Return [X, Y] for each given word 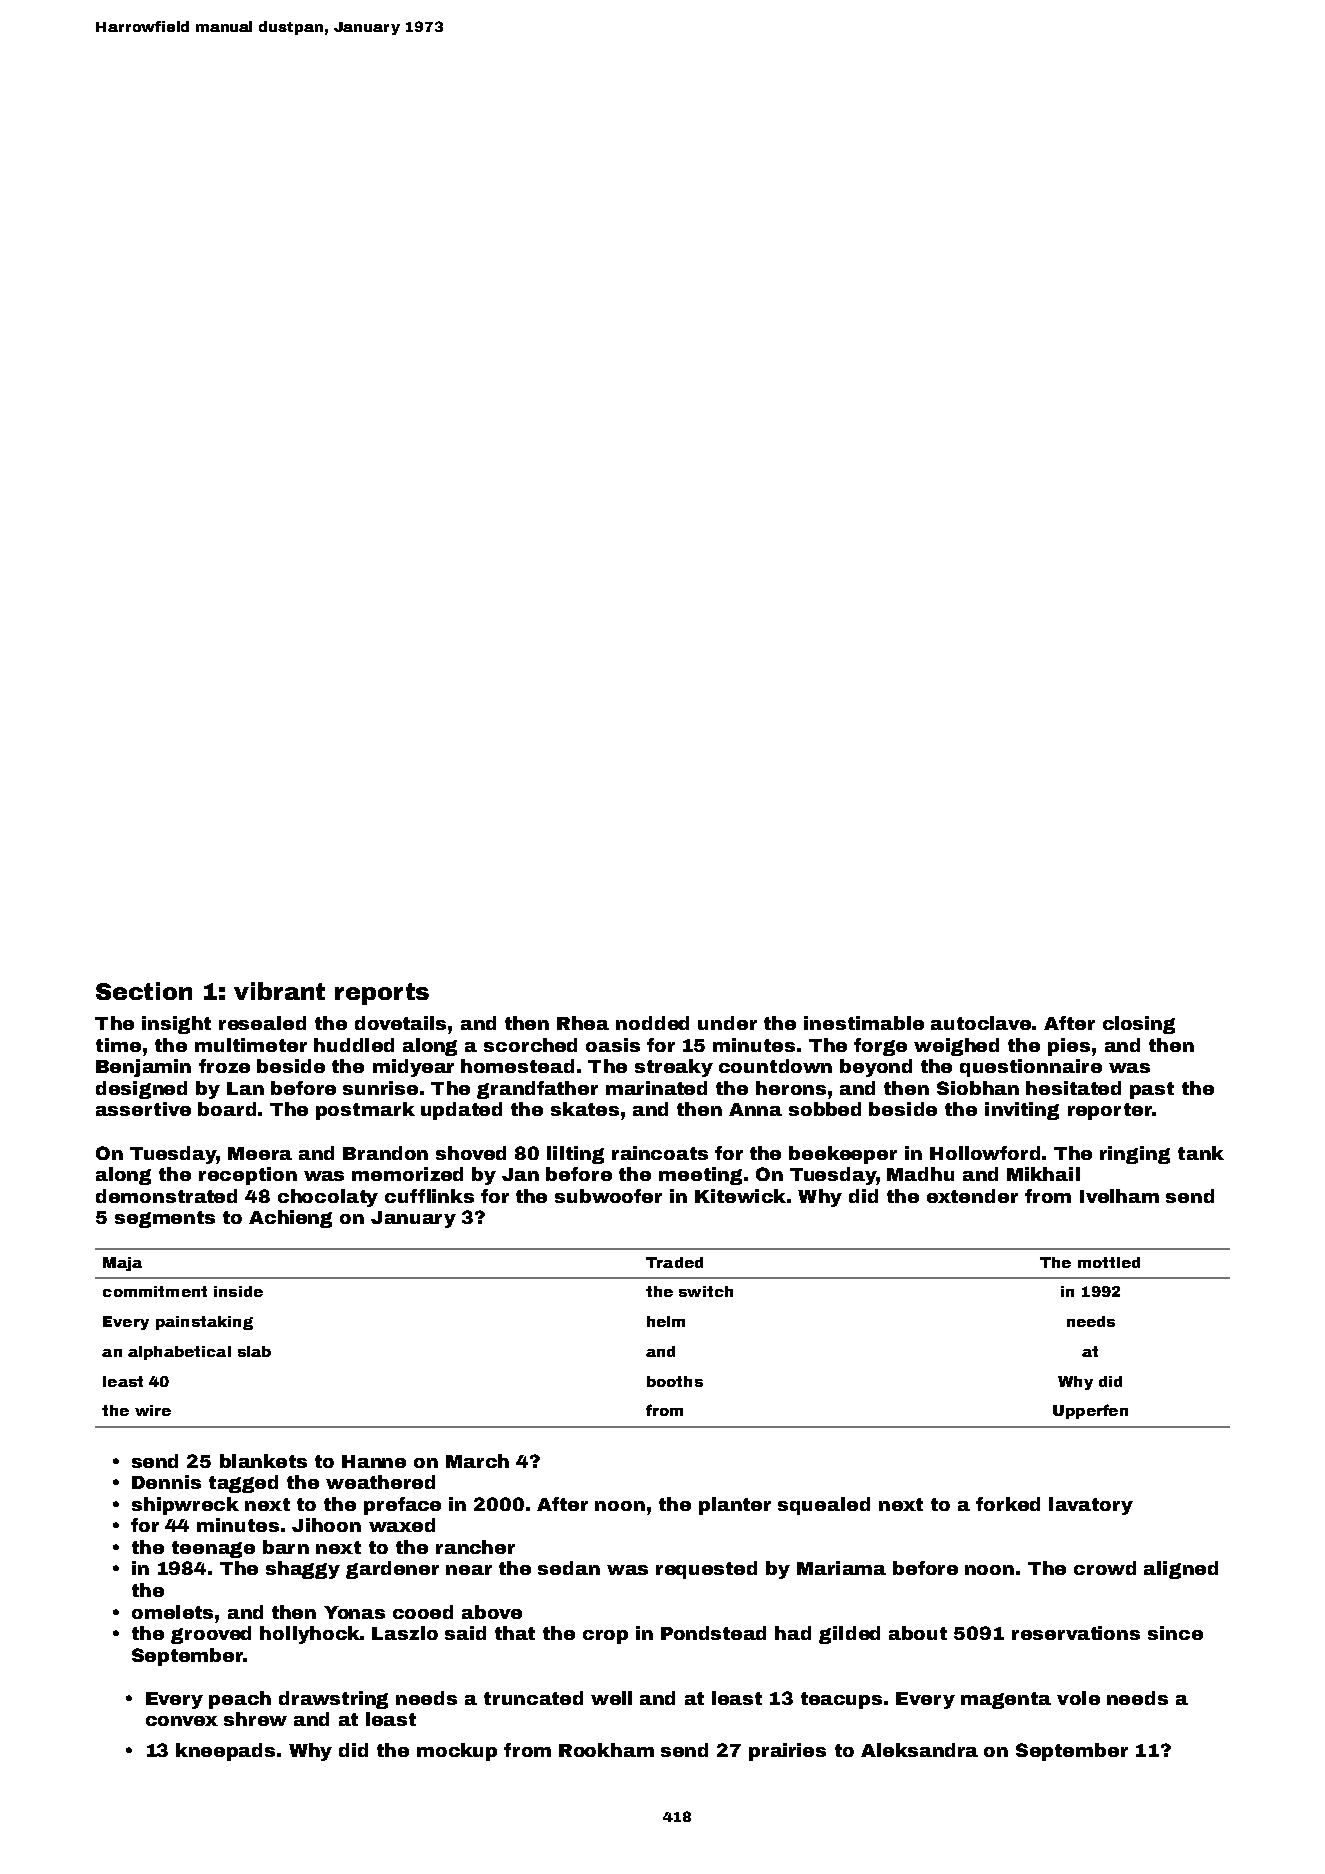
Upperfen [1090, 1411]
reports [382, 994]
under [727, 1023]
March [477, 1461]
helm [666, 1321]
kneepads [225, 1752]
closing [1139, 1025]
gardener [392, 1570]
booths [675, 1381]
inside [238, 1291]
